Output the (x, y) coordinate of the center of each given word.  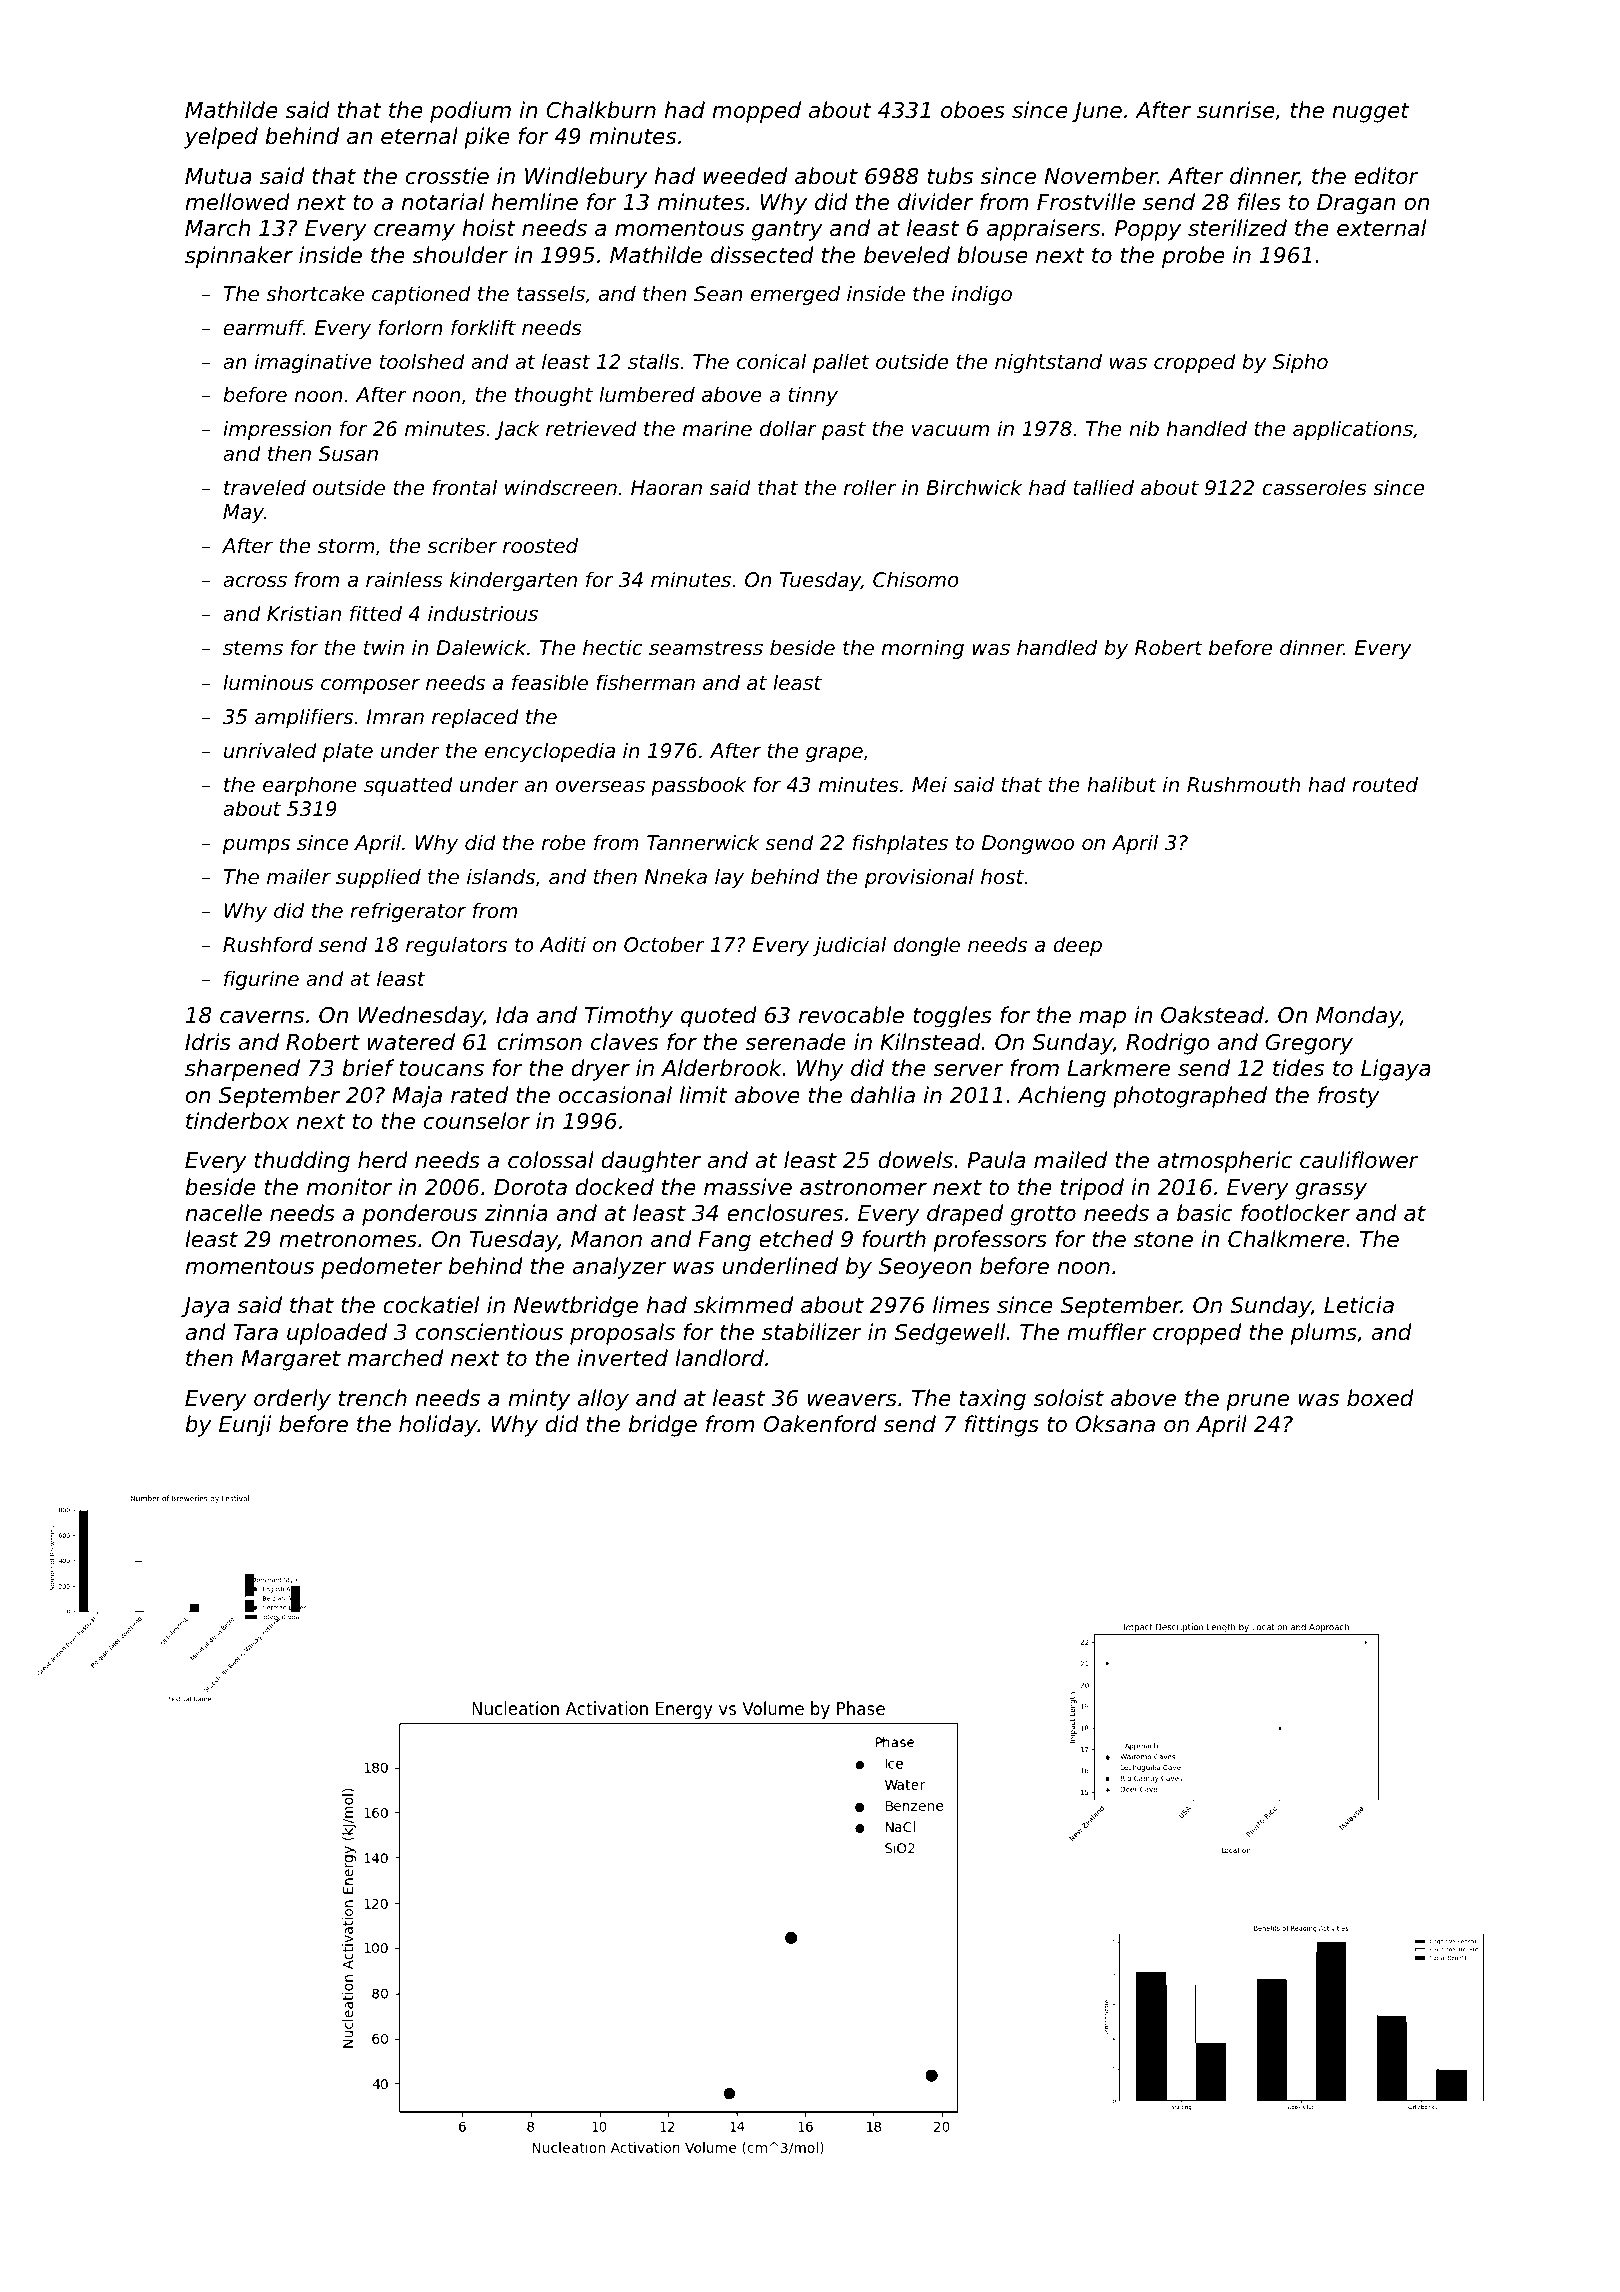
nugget (1371, 112)
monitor (349, 1187)
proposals (622, 1334)
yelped (221, 138)
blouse (992, 255)
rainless (404, 580)
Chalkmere (1286, 1239)
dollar (788, 429)
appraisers (1043, 230)
